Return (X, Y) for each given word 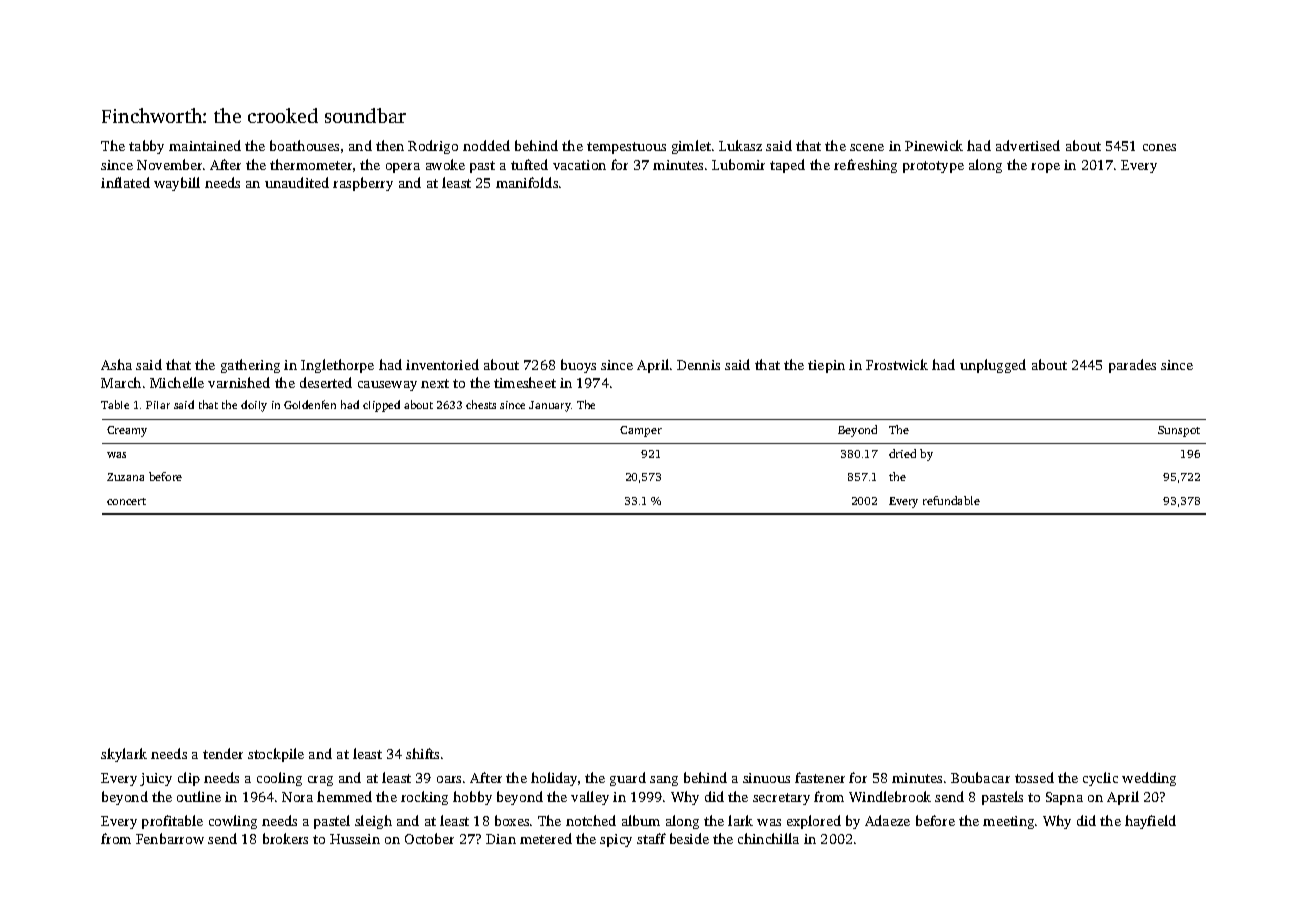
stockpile (276, 755)
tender (223, 753)
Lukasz (740, 145)
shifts (422, 753)
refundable (951, 500)
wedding (1149, 779)
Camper (641, 431)
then (390, 145)
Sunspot (1179, 431)
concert (126, 501)
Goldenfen (310, 404)
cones (1159, 147)
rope (1045, 168)
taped (787, 166)
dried (902, 453)
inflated (125, 182)
